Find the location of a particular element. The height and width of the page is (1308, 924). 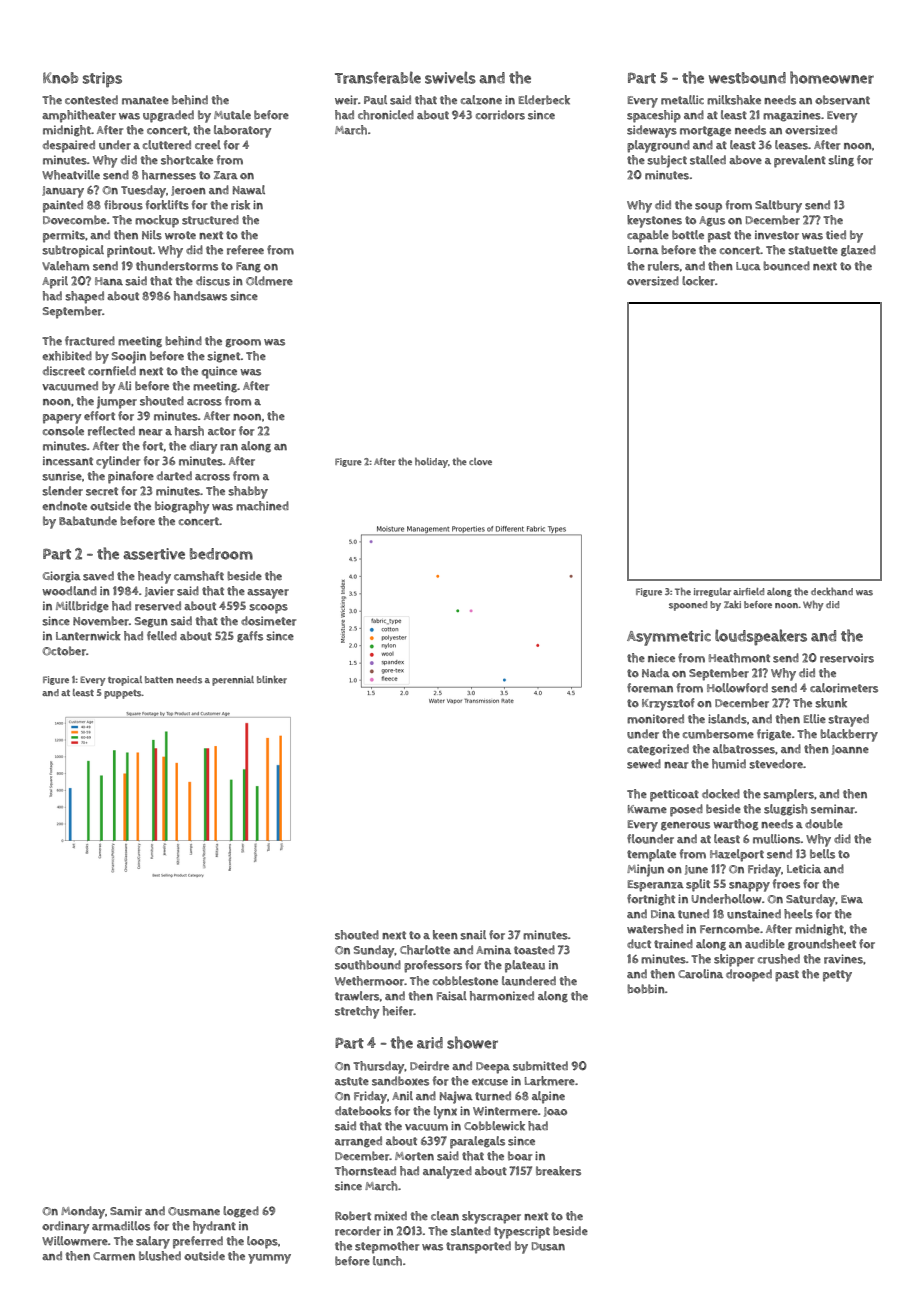

bedroom is located at coordinates (221, 554).
